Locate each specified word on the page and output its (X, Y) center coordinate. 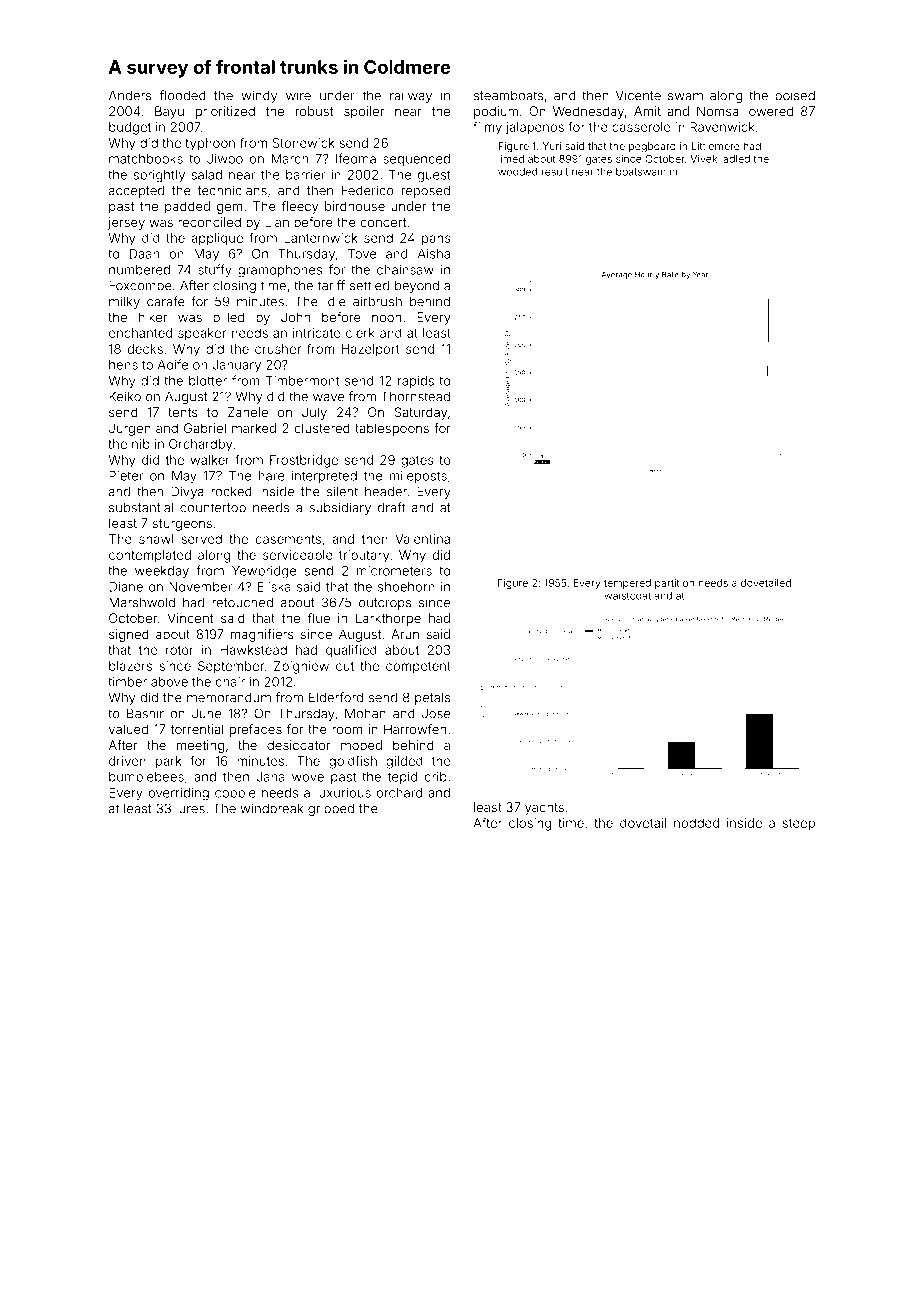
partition (674, 584)
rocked (231, 492)
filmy (487, 128)
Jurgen (130, 429)
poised (795, 96)
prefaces (256, 730)
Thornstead (415, 396)
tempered (627, 584)
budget (130, 128)
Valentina (422, 539)
